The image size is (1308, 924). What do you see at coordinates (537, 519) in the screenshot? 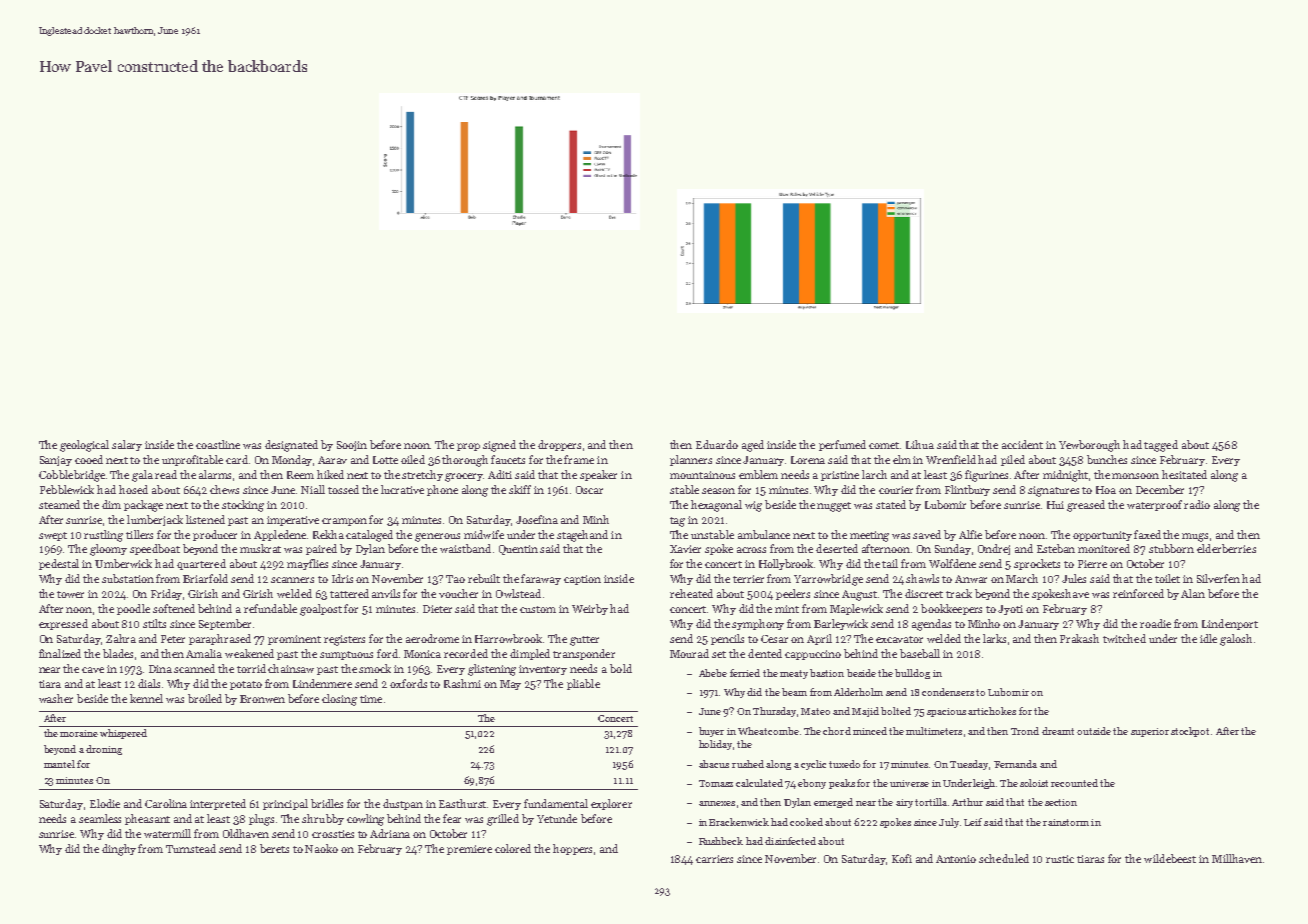
I see `Josefina` at bounding box center [537, 519].
